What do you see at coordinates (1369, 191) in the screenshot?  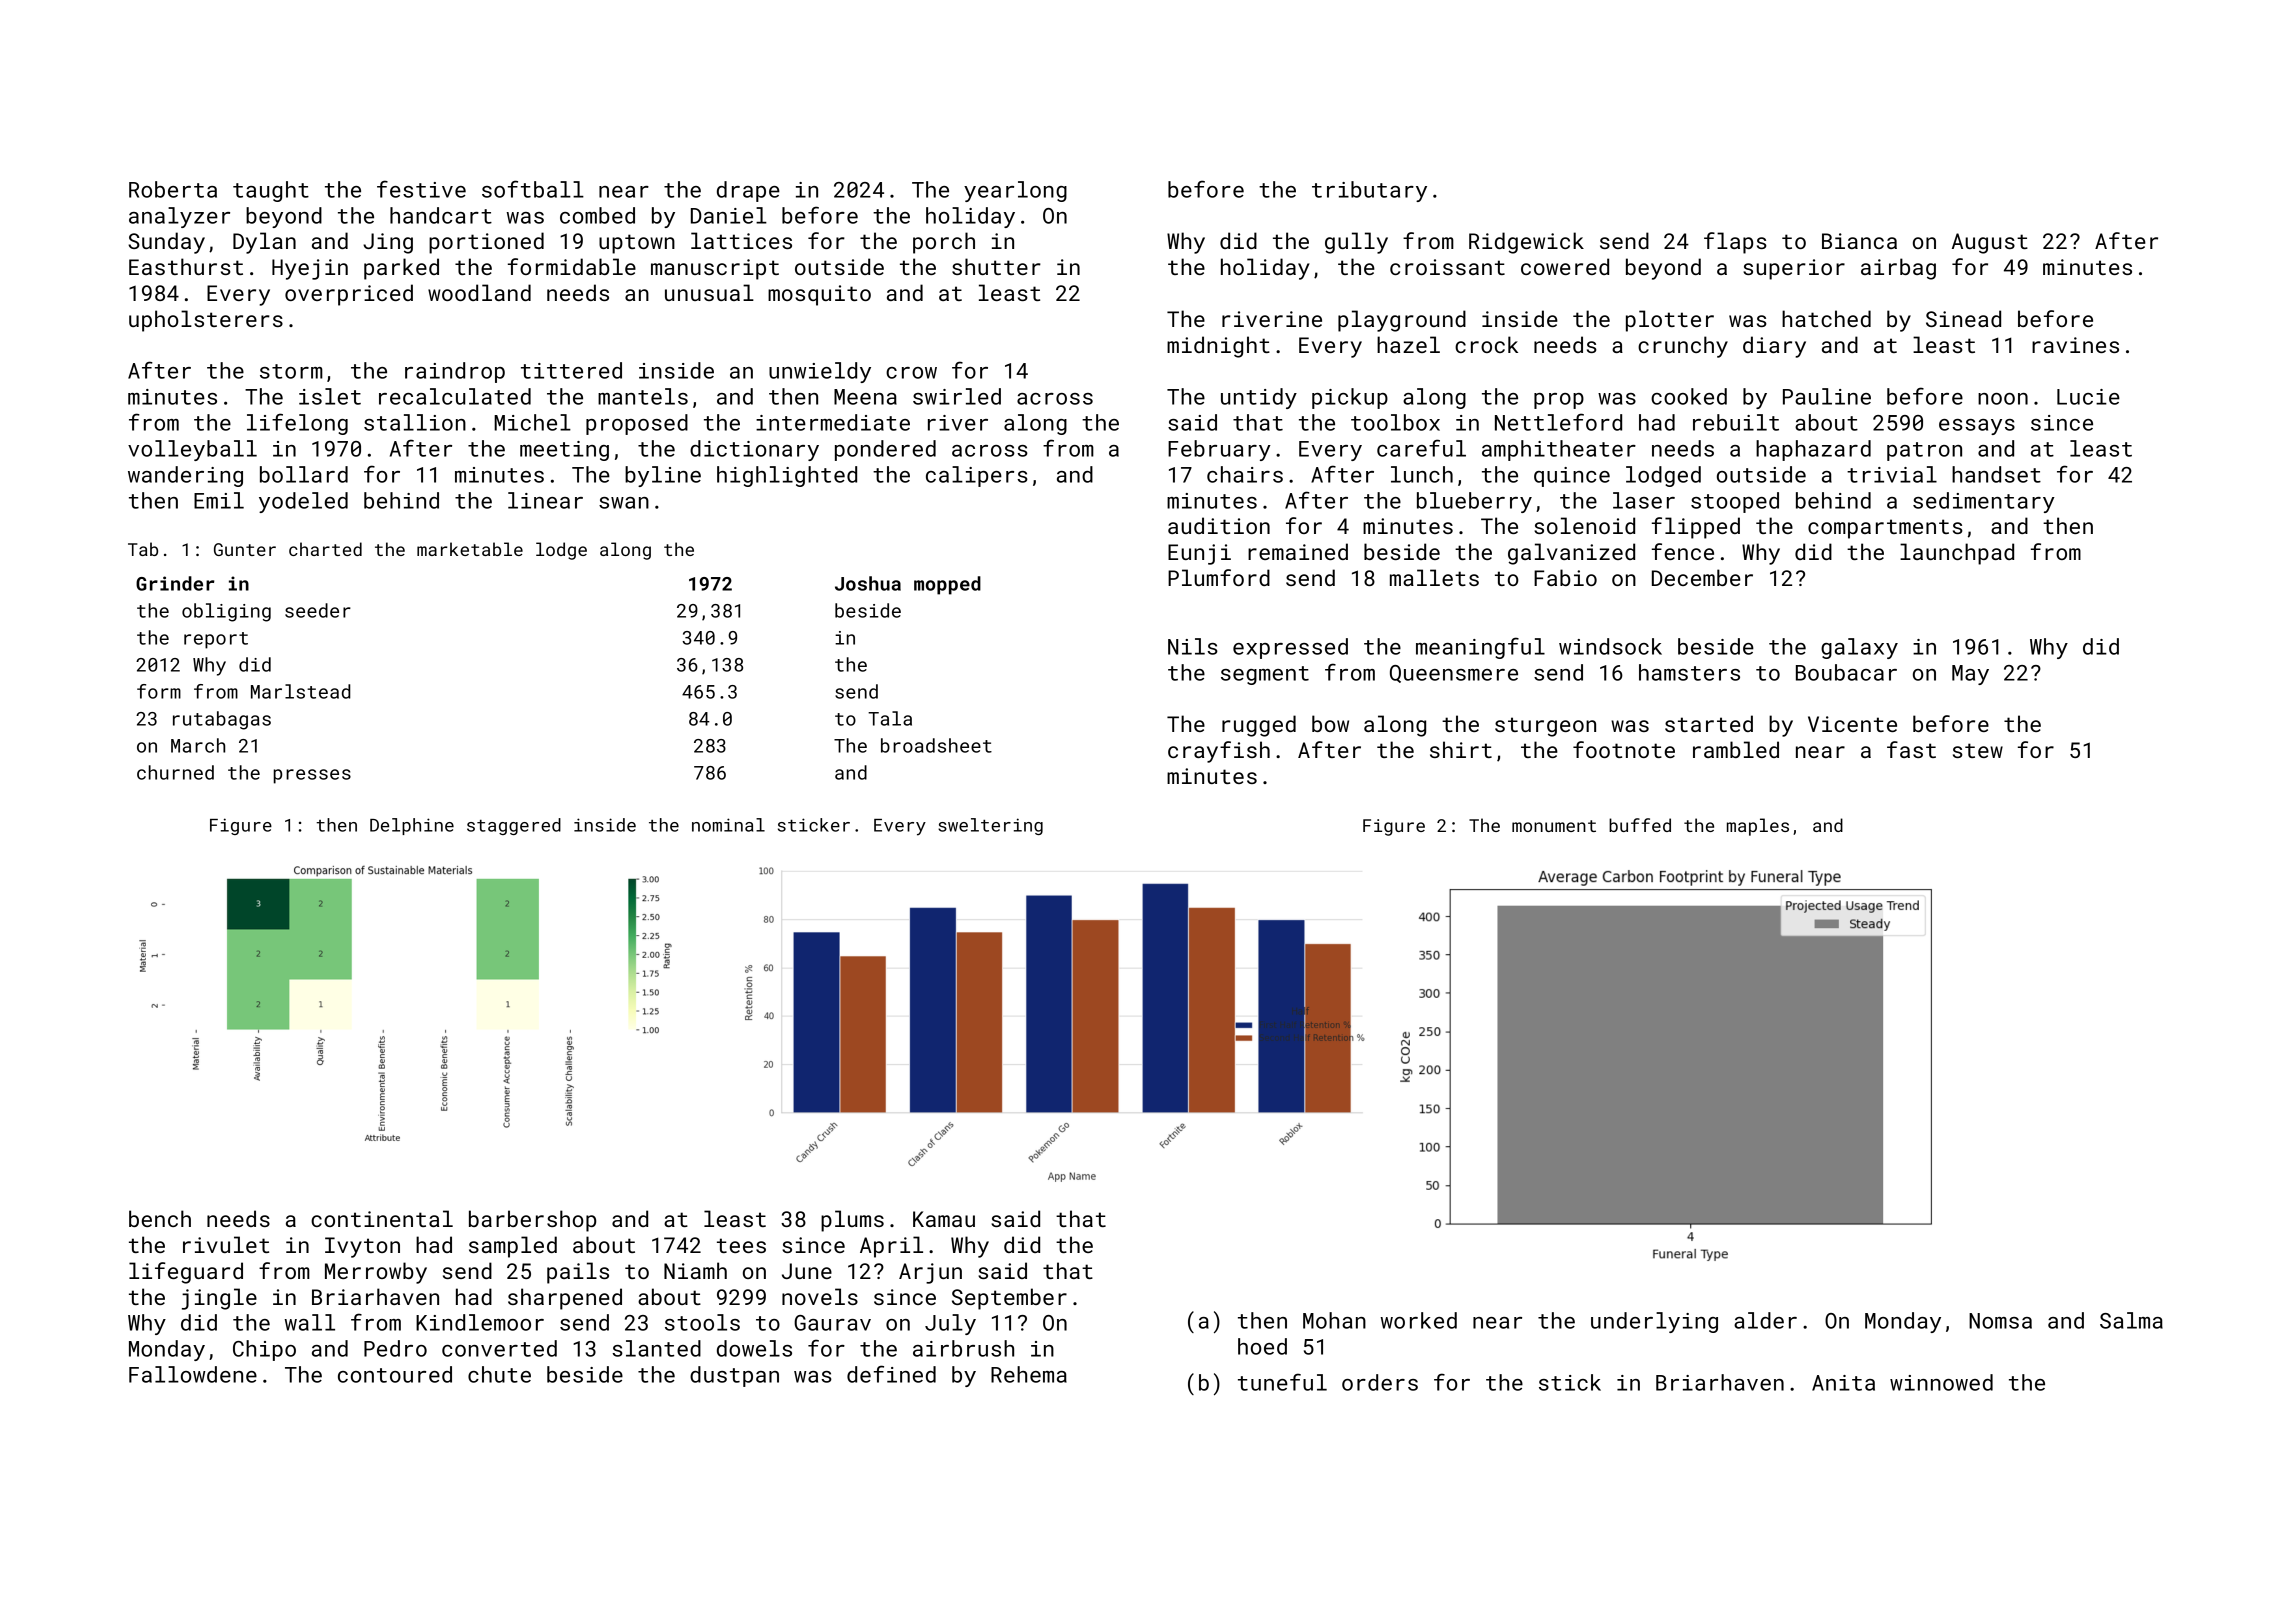 I see `tributary` at bounding box center [1369, 191].
